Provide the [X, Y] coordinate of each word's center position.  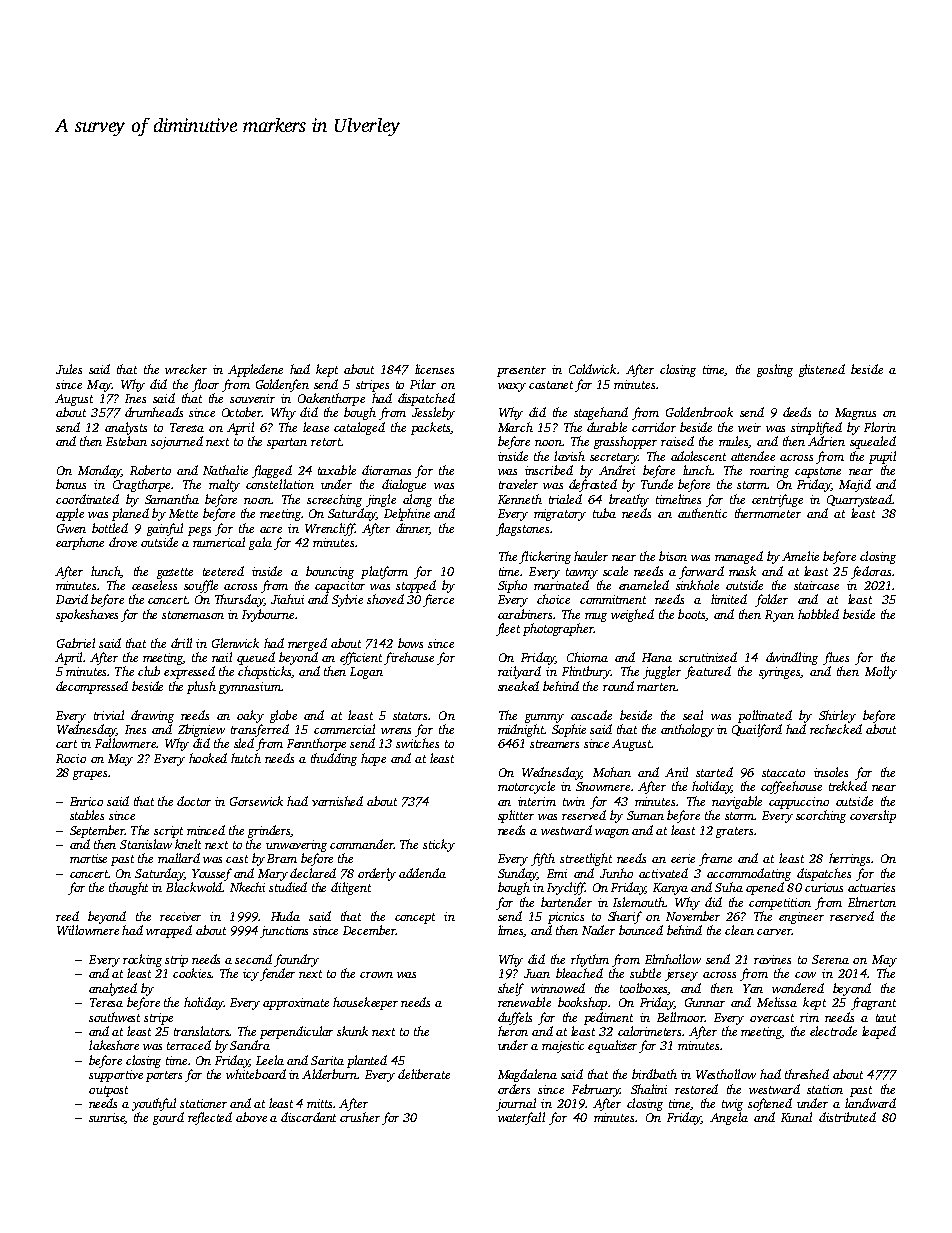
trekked [848, 786]
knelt [188, 844]
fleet [508, 629]
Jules [69, 369]
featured [708, 672]
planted [367, 1061]
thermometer [768, 513]
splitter [516, 816]
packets [430, 428]
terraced [189, 1045]
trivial [109, 715]
